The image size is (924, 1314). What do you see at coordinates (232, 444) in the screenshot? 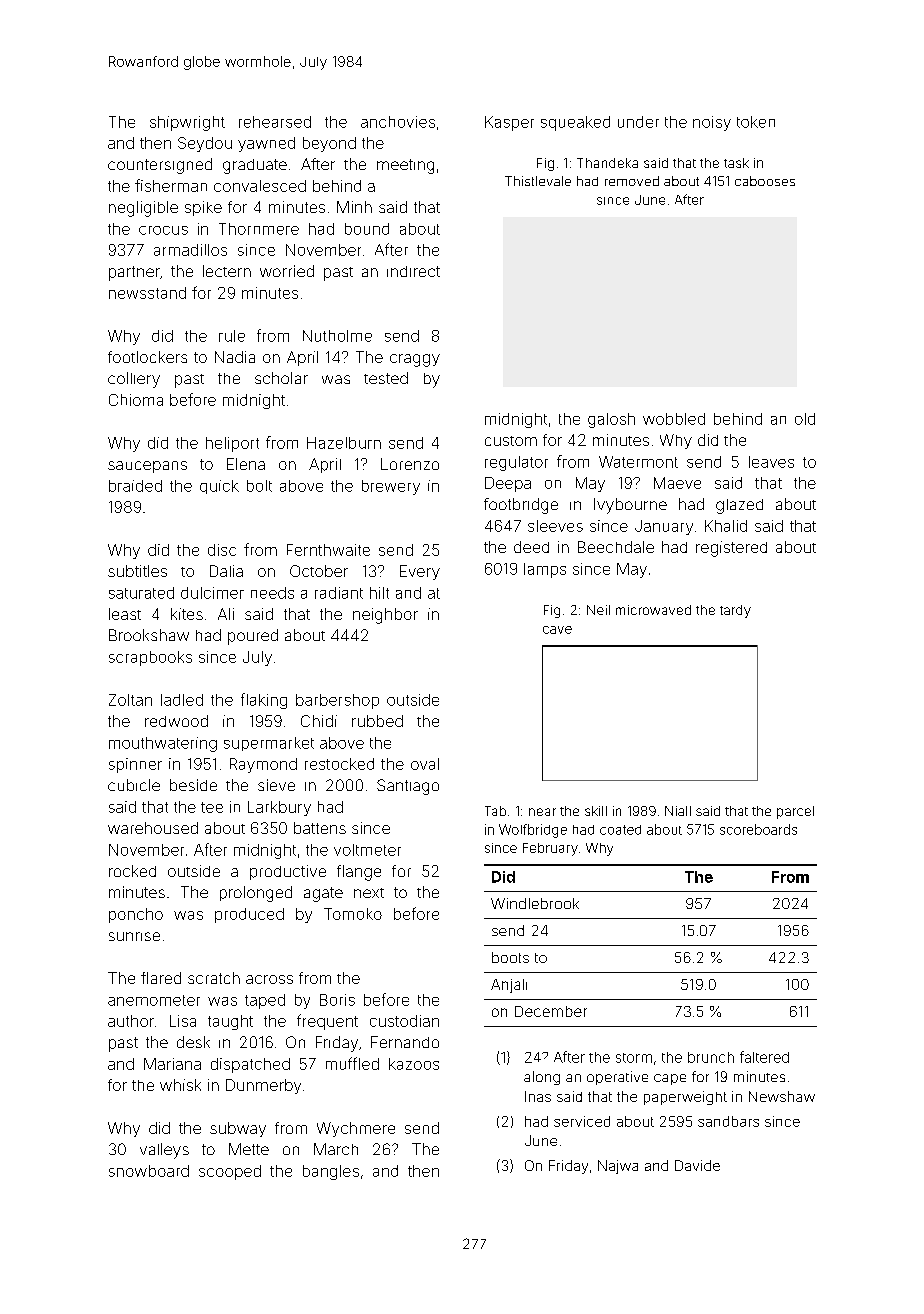
I see `heliport` at bounding box center [232, 444].
